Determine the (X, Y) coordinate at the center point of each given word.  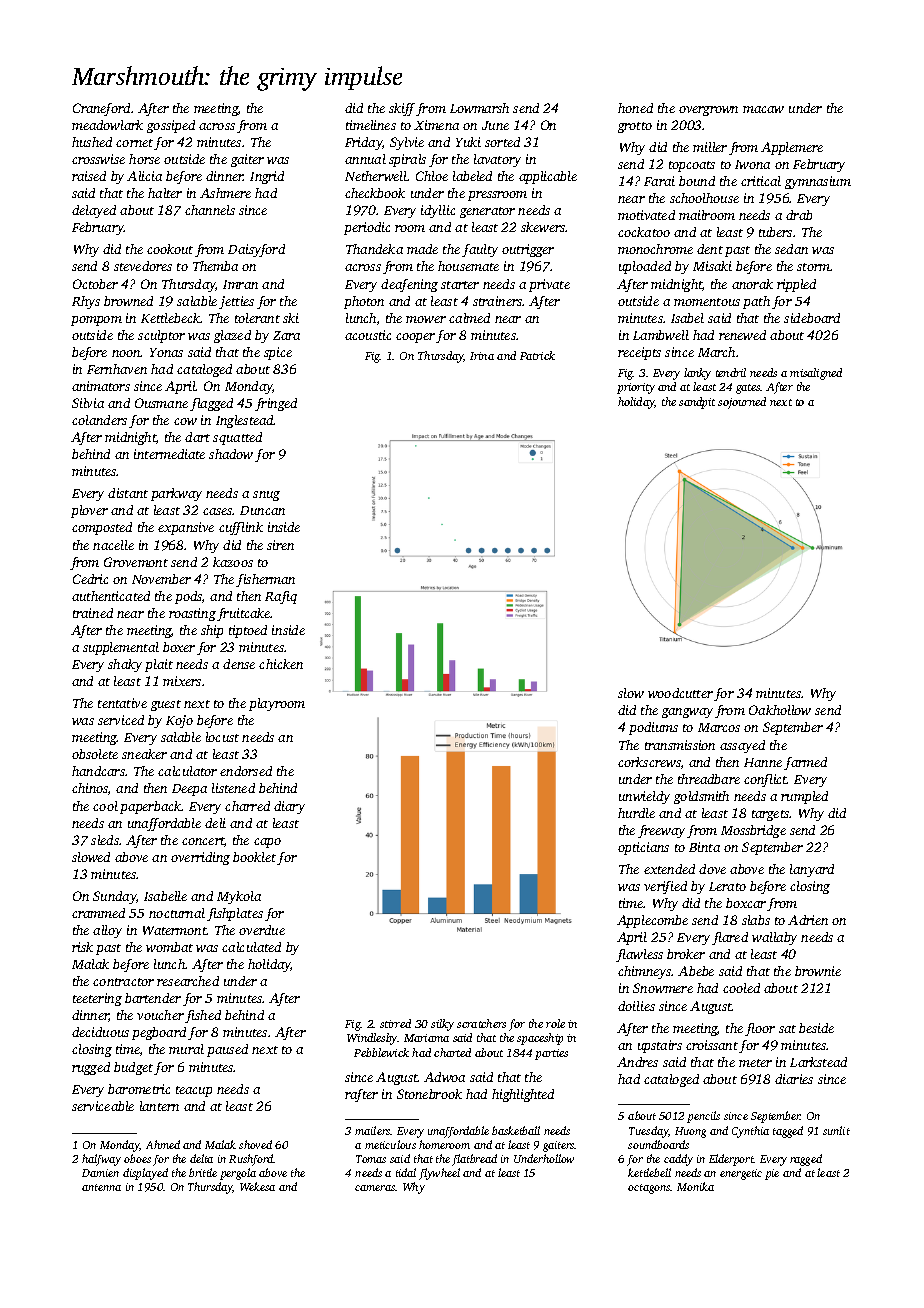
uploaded (645, 267)
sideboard (812, 318)
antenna (101, 1187)
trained (93, 613)
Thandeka (374, 249)
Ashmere (225, 193)
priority (636, 388)
